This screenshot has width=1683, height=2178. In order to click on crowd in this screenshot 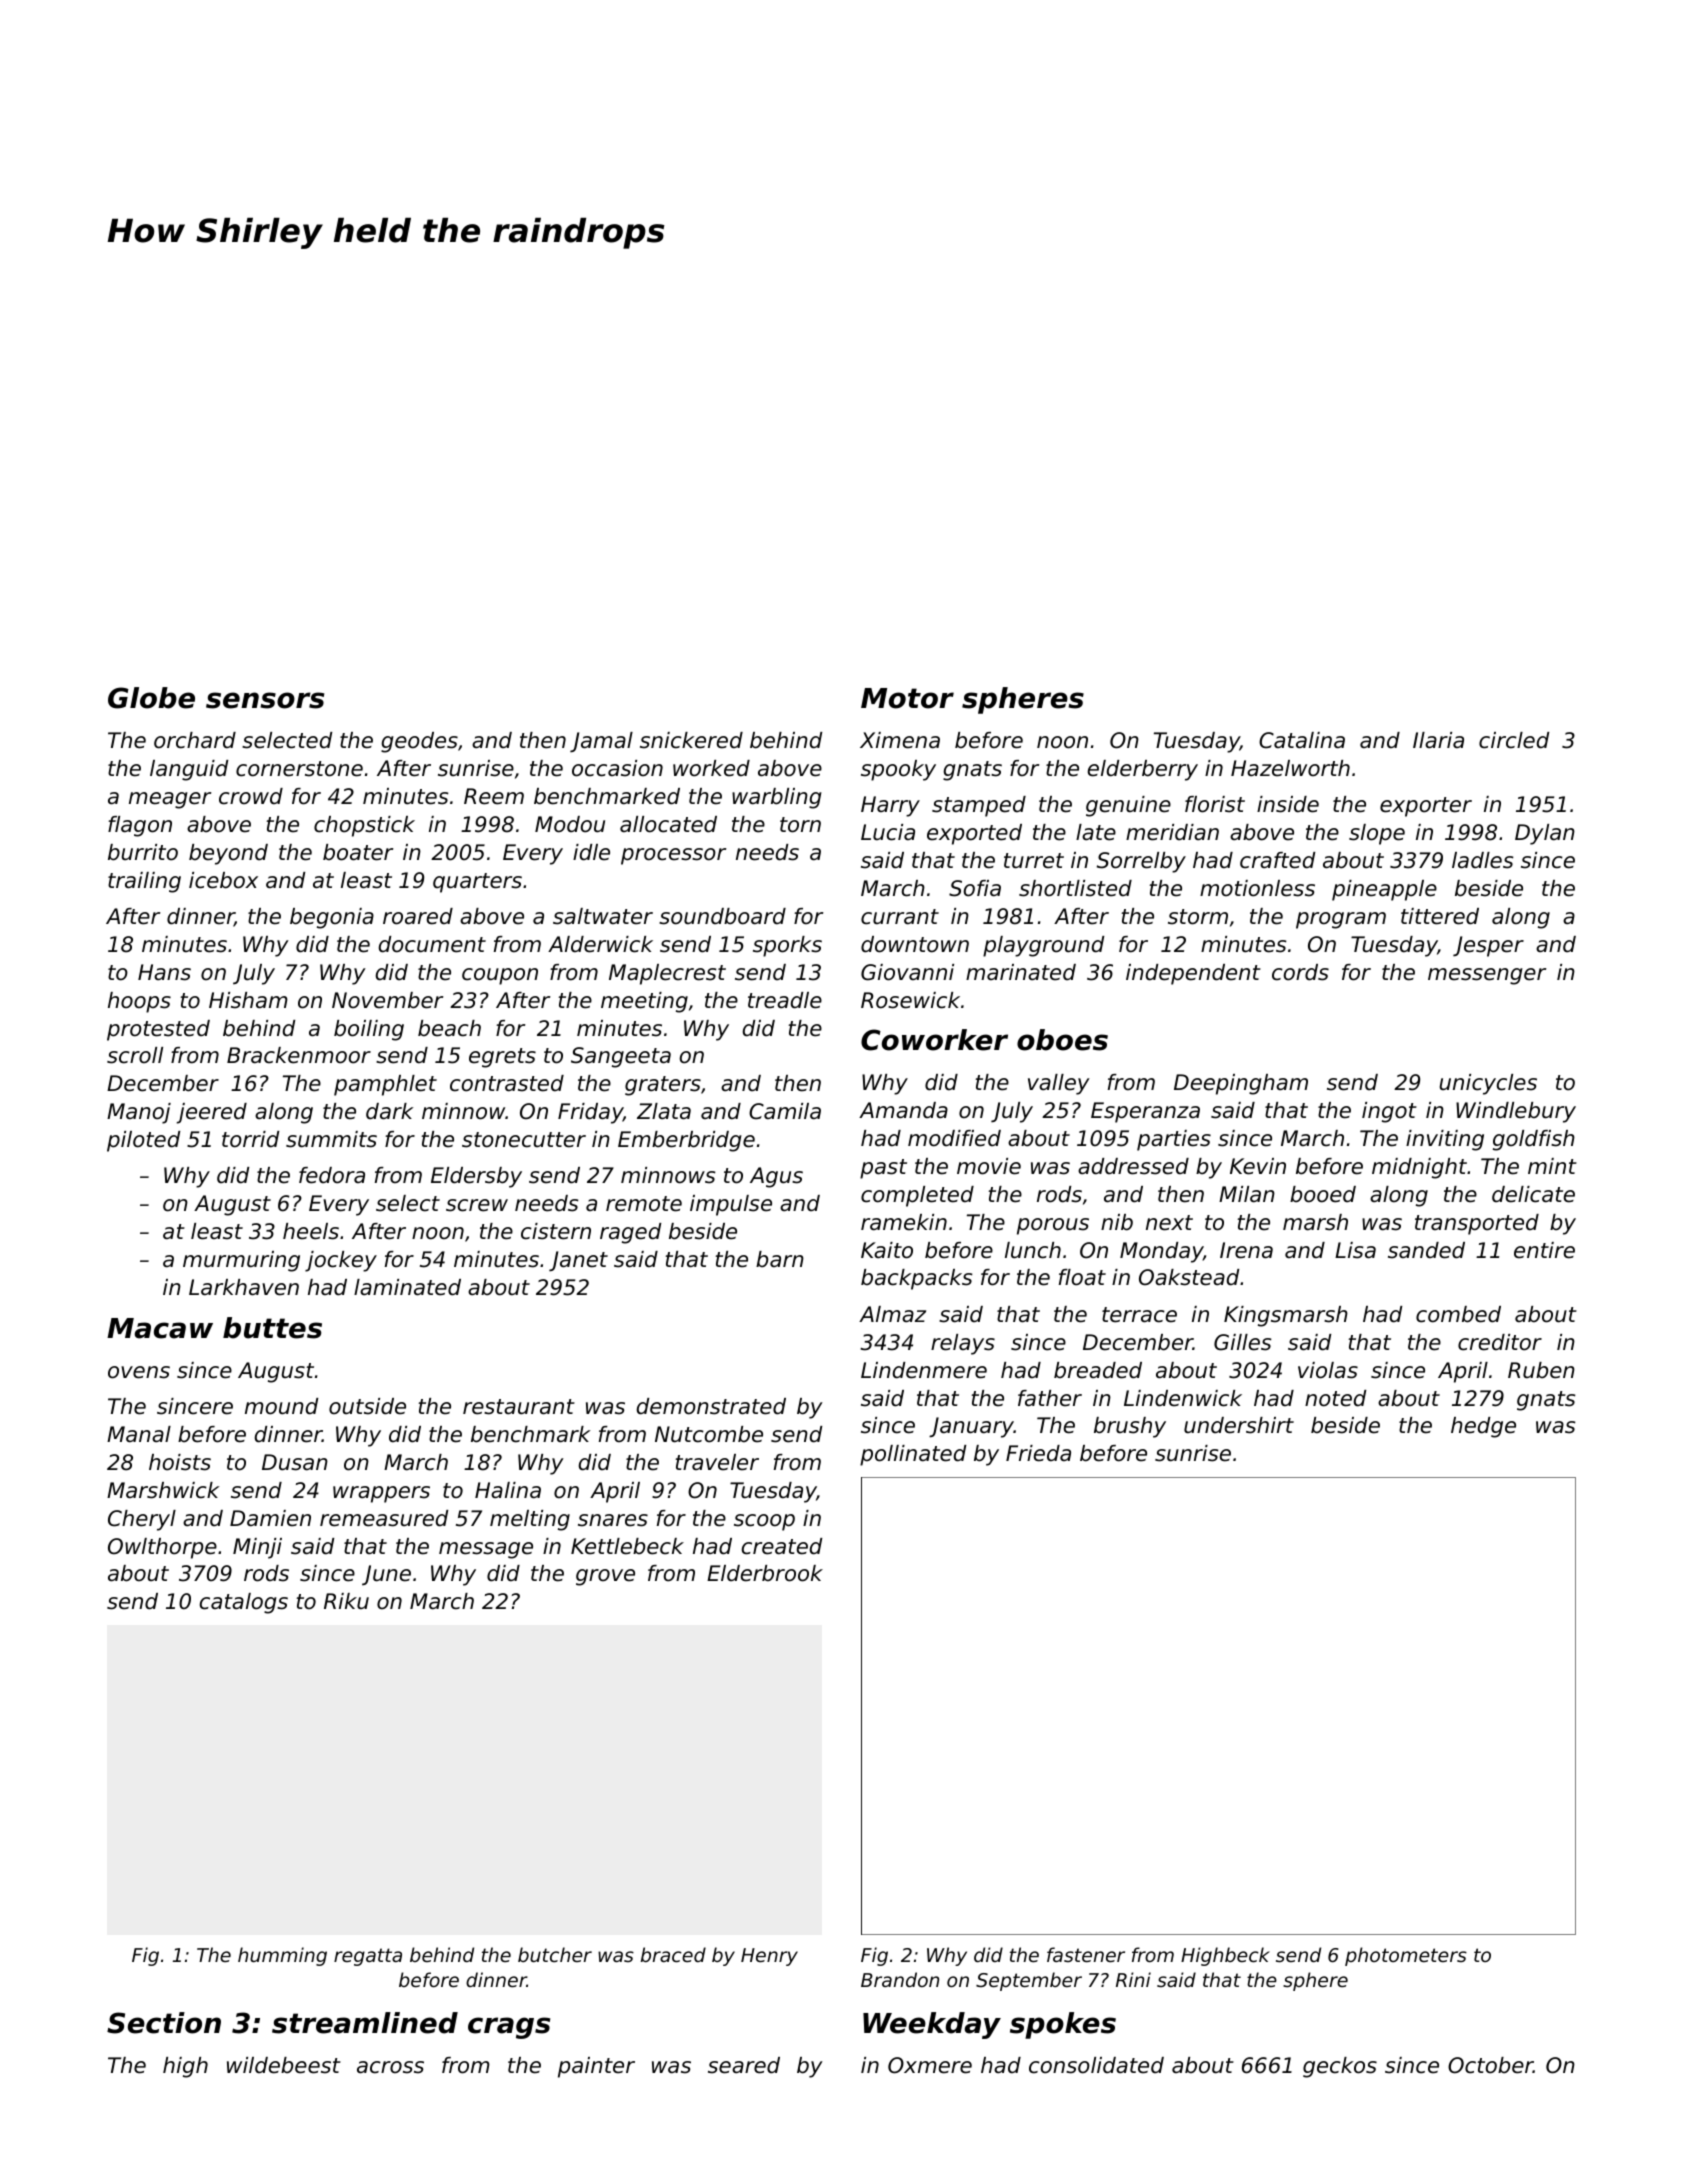, I will do `click(251, 796)`.
